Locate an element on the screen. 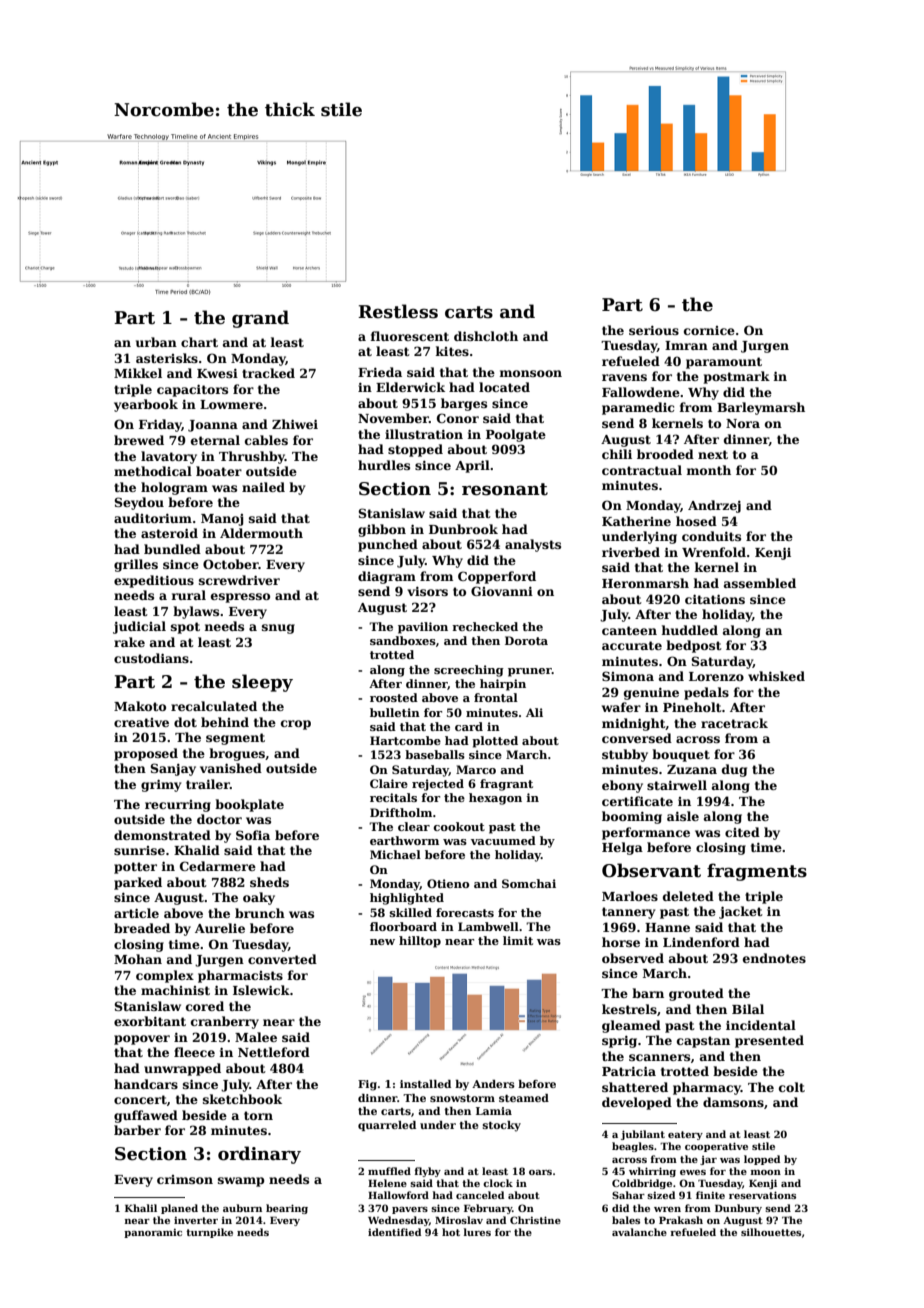  steamed is located at coordinates (524, 1098).
